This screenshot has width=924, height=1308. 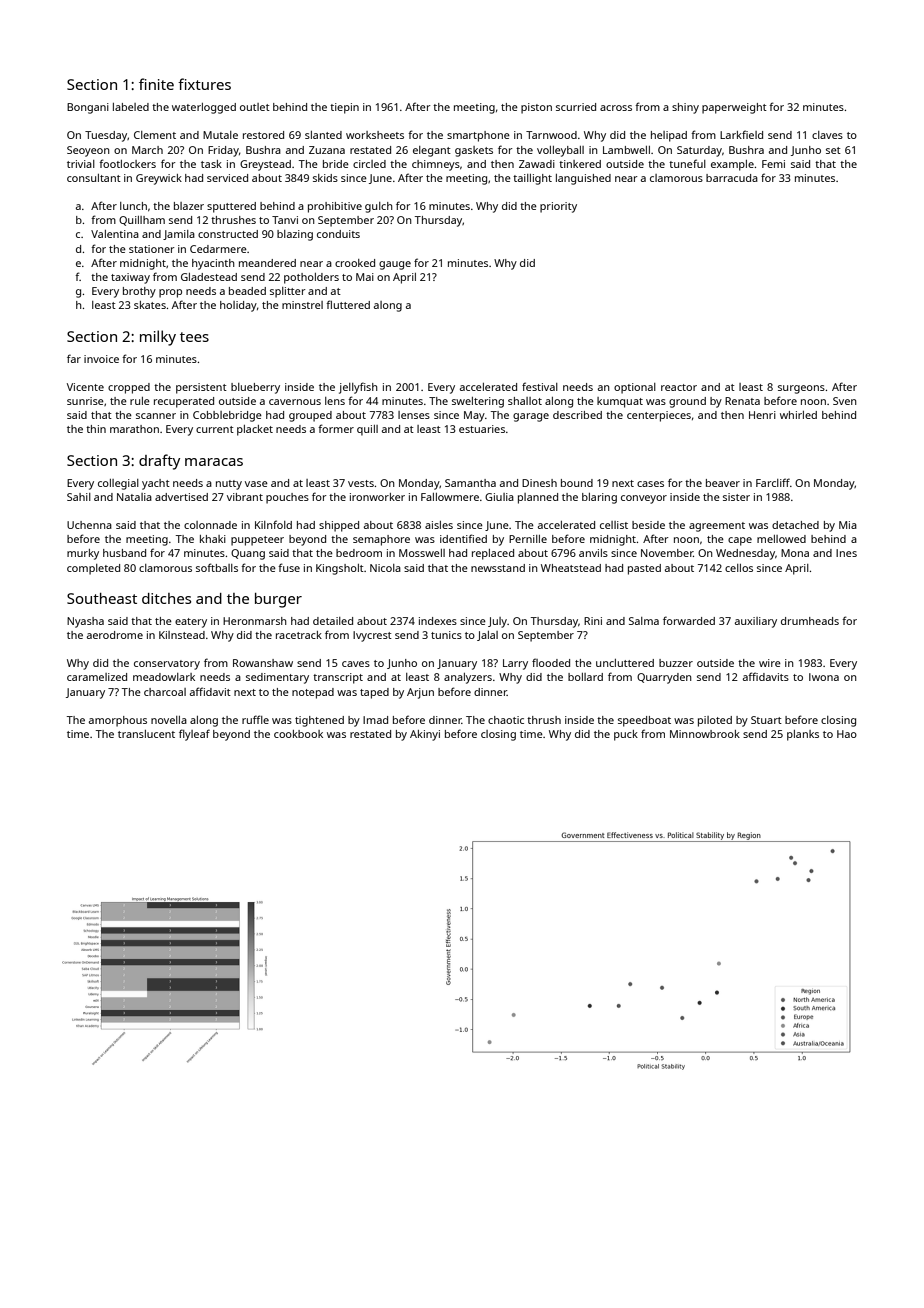 What do you see at coordinates (577, 415) in the screenshot?
I see `described` at bounding box center [577, 415].
